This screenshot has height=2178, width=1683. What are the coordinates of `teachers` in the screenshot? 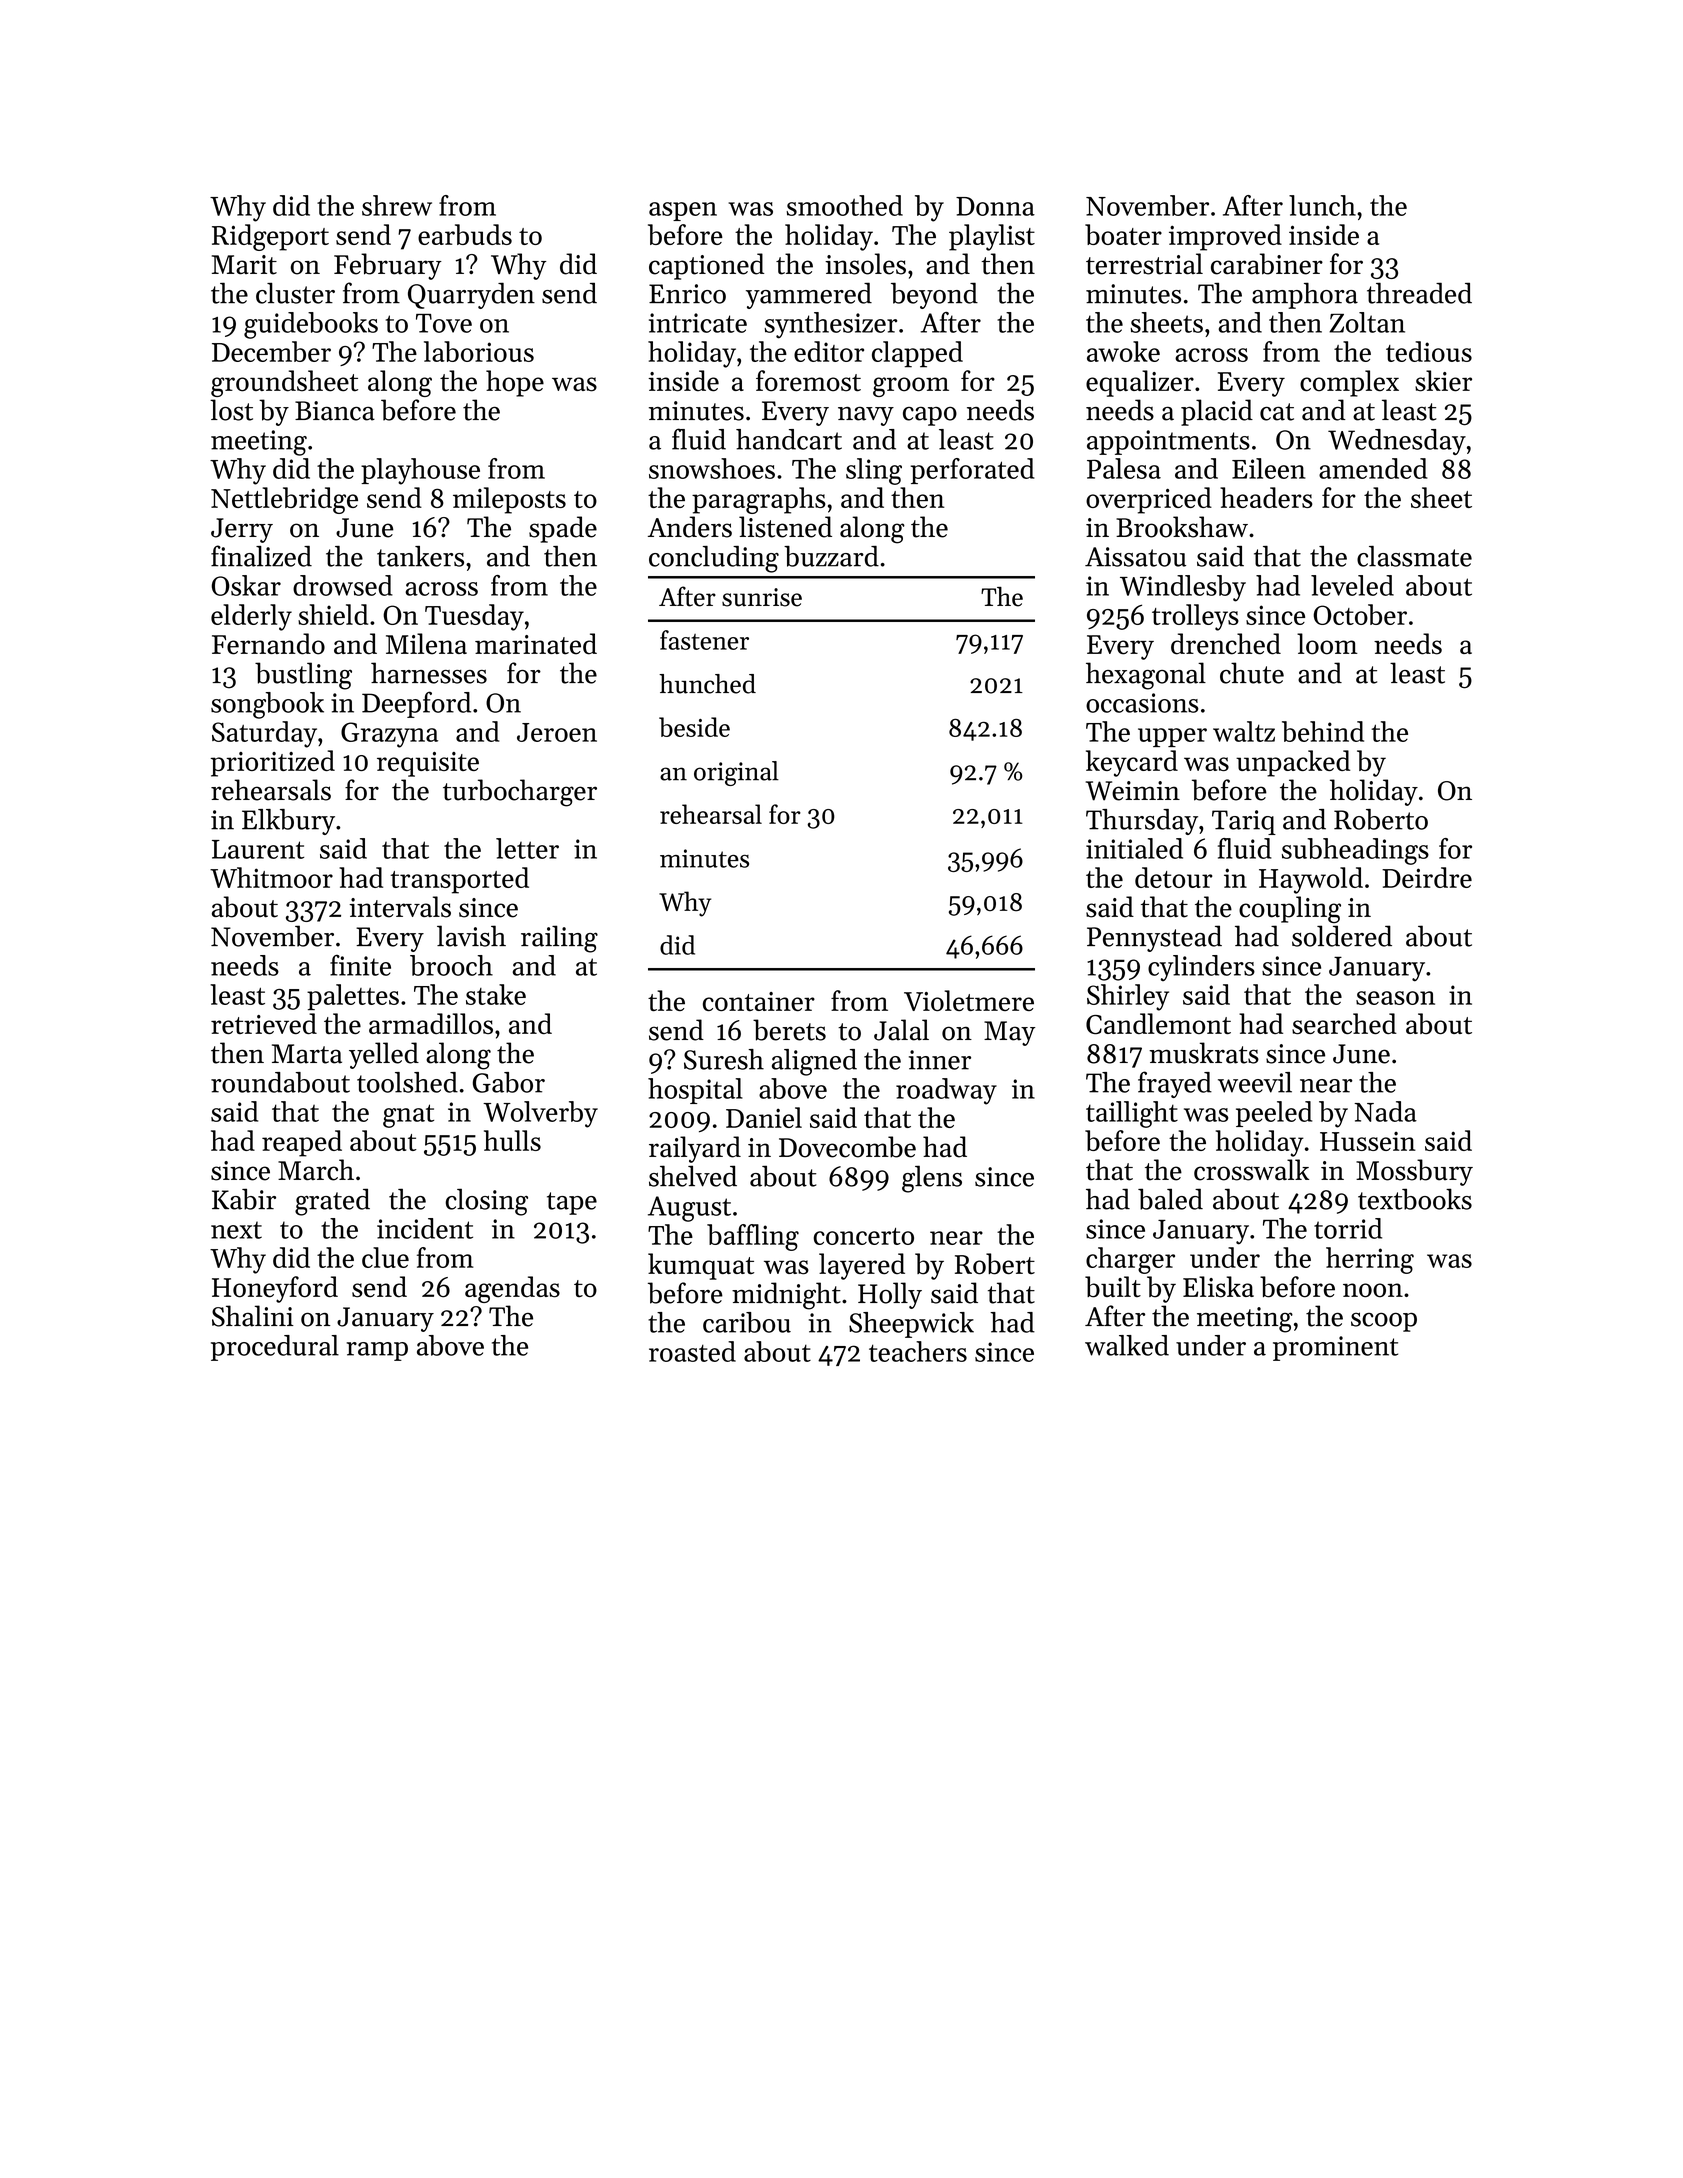 It's located at (918, 1351).
